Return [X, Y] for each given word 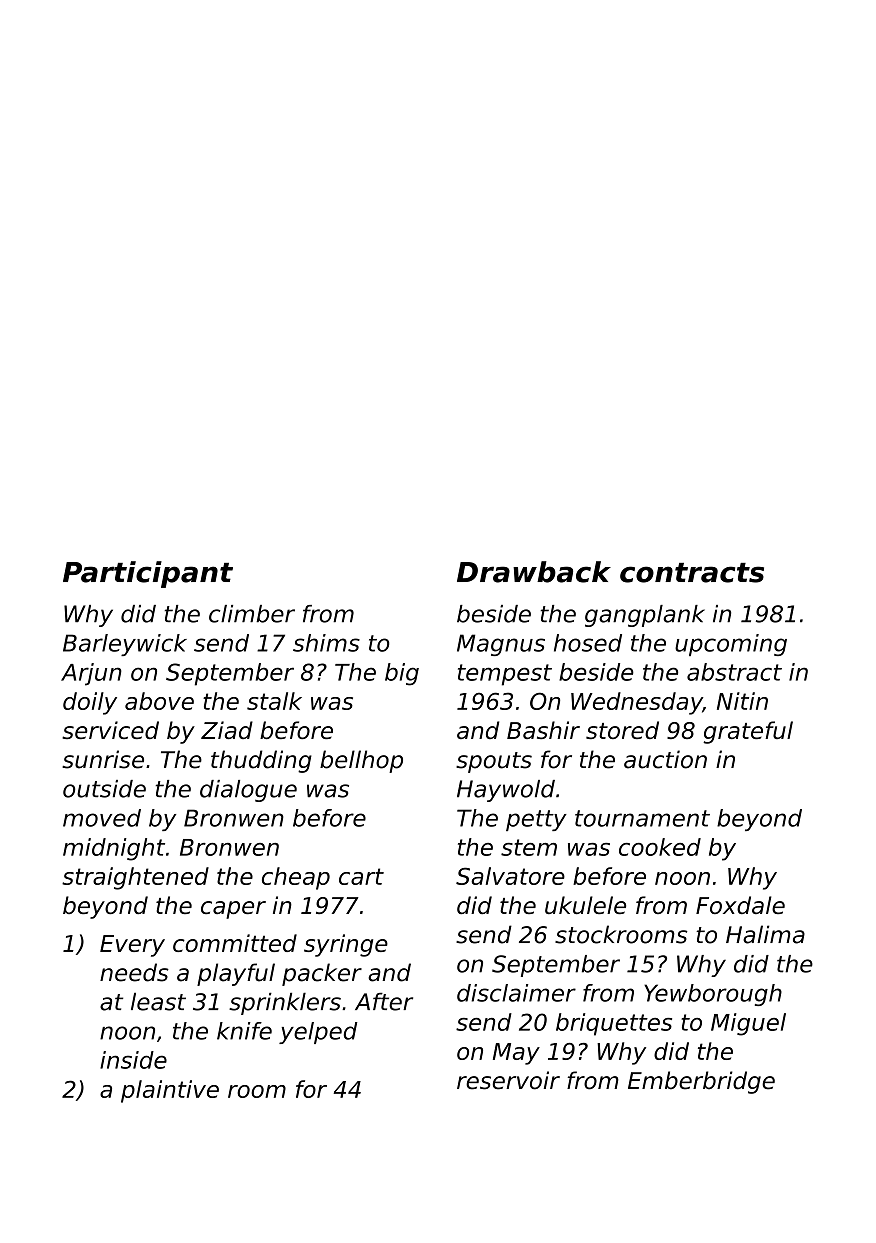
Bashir [543, 730]
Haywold [506, 791]
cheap [296, 878]
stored [622, 730]
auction [665, 759]
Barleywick [125, 645]
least [158, 1001]
